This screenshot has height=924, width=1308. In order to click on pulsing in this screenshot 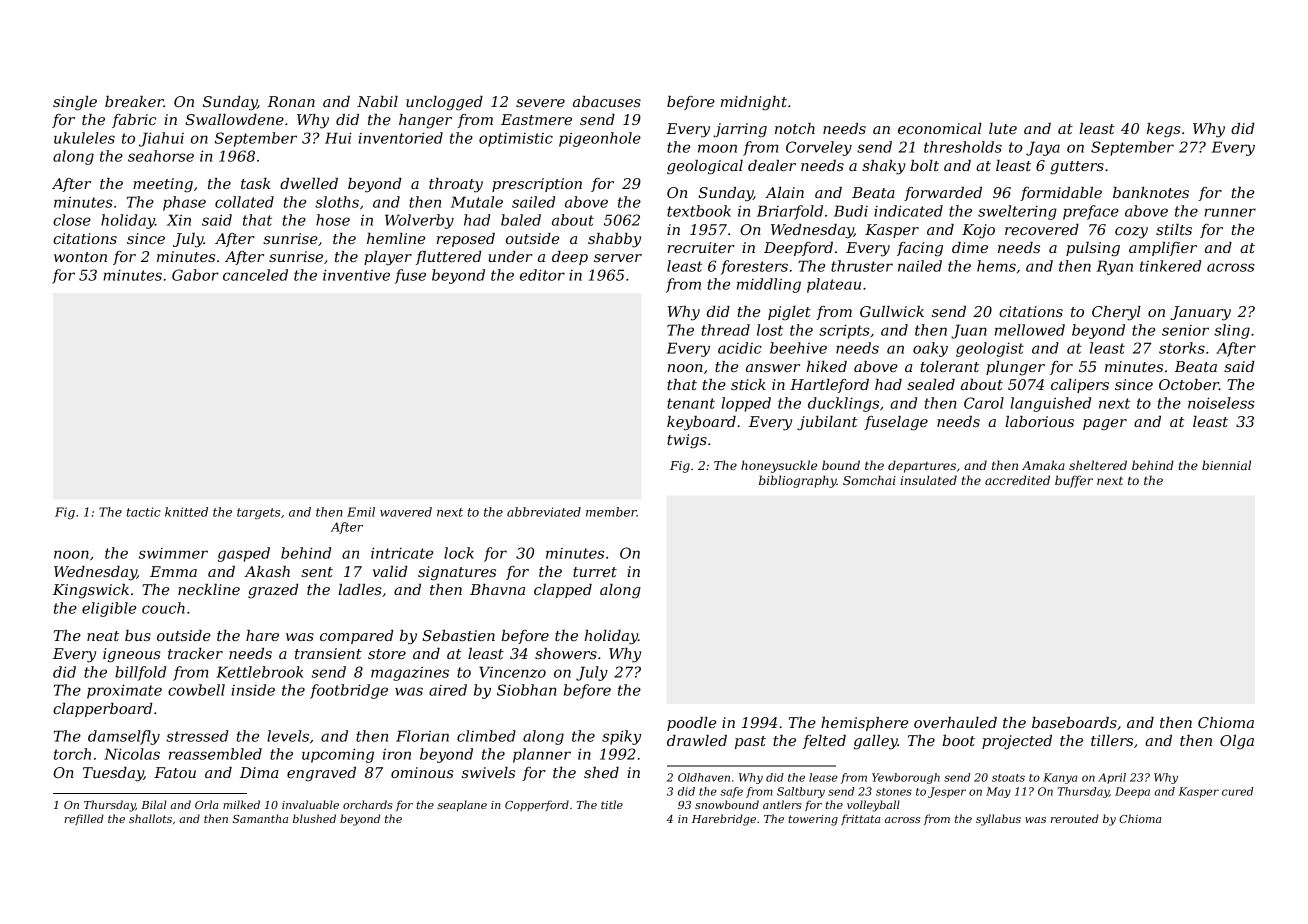, I will do `click(1093, 249)`.
